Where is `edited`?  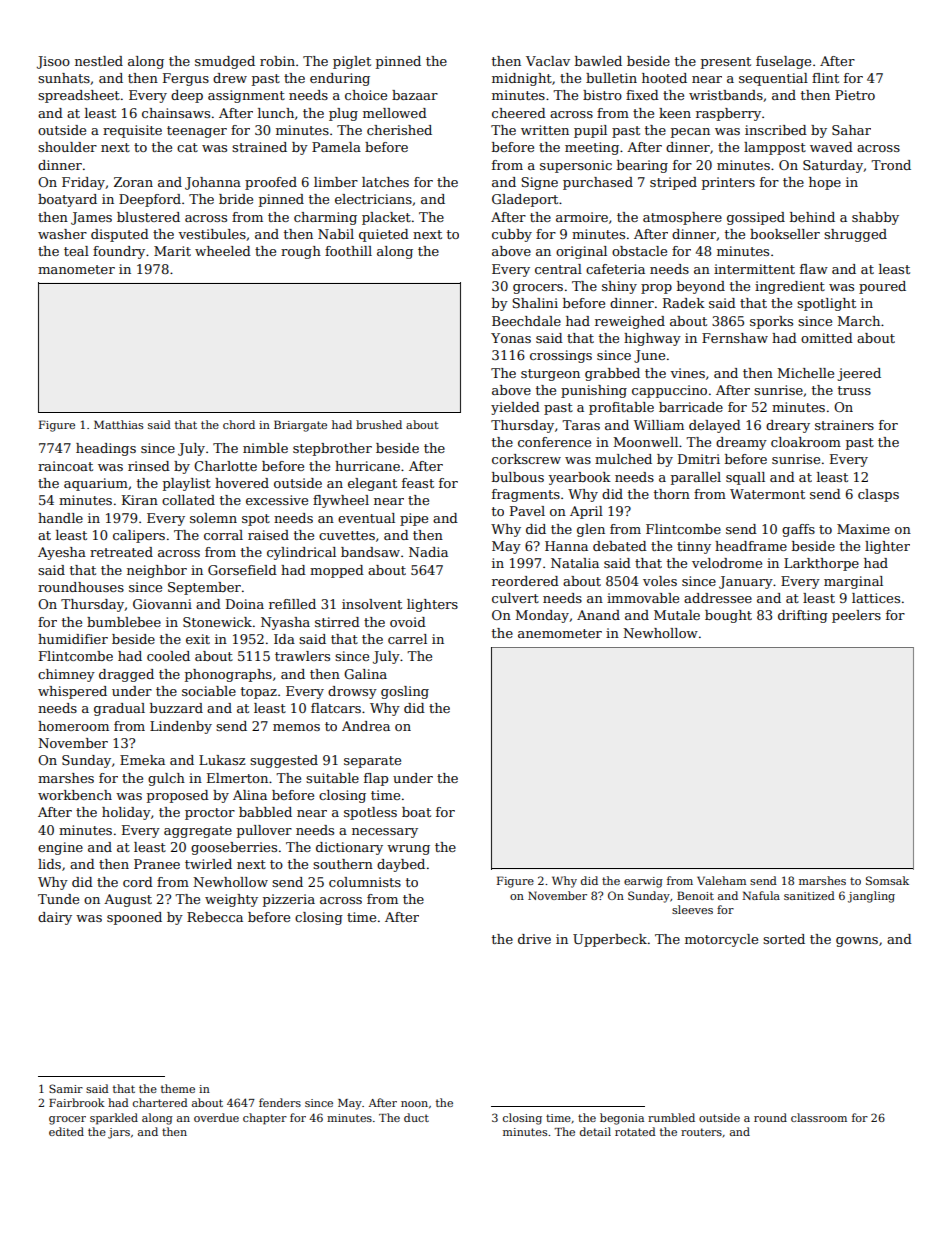 edited is located at coordinates (66, 1131).
